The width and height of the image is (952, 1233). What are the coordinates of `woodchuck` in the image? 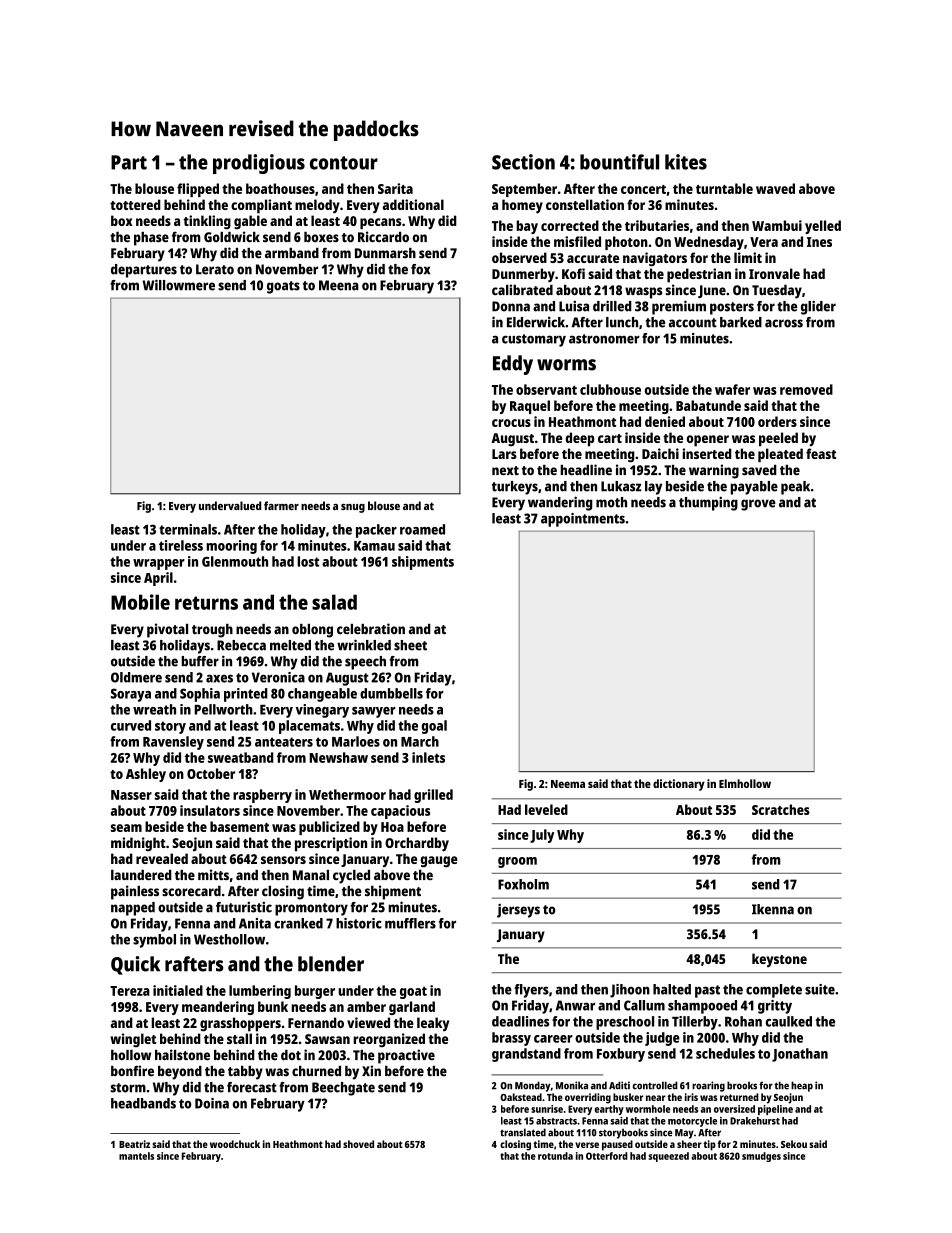 It's located at (235, 1144).
